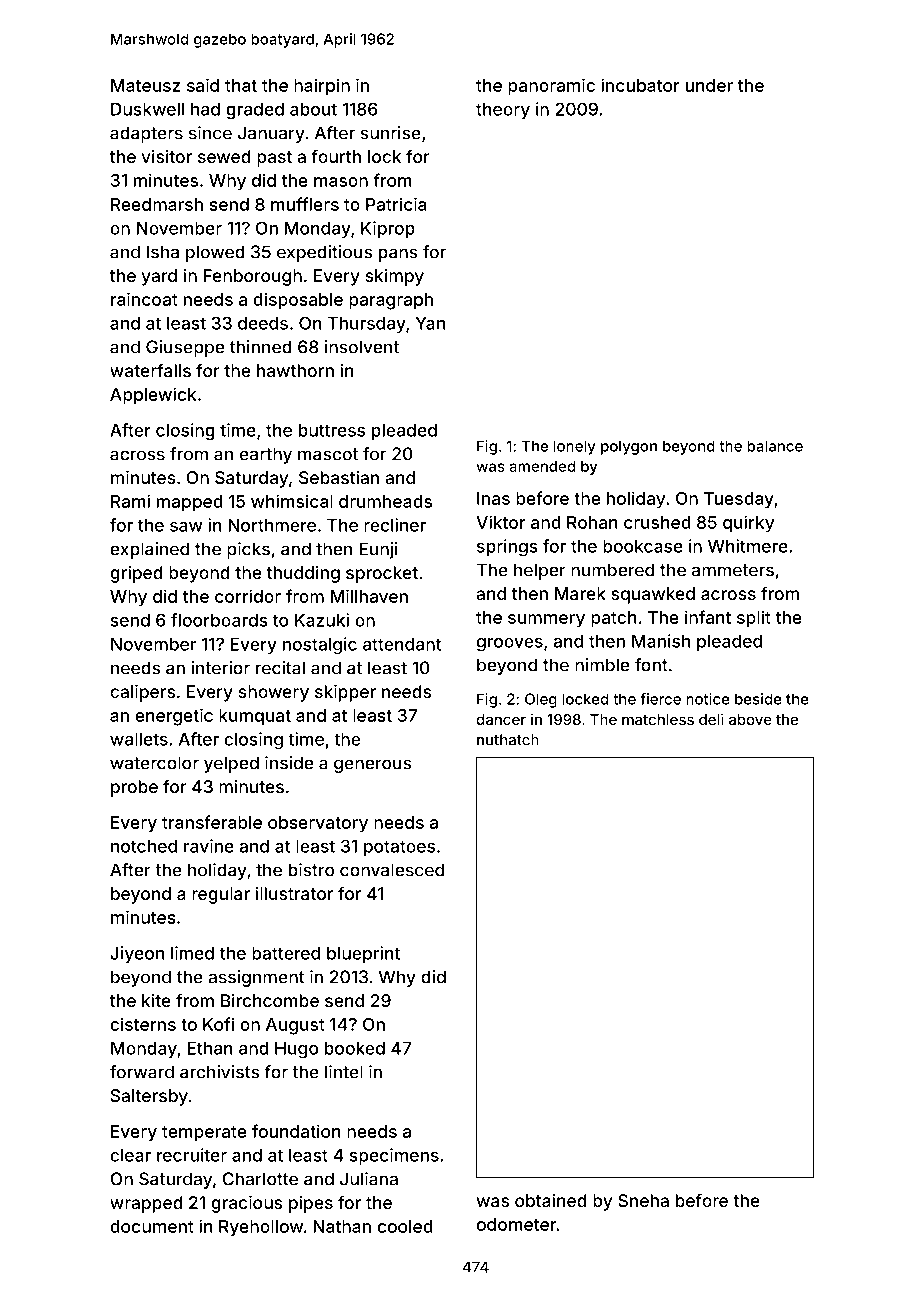 The height and width of the image is (1308, 924). Describe the element at coordinates (146, 1204) in the image. I see `wrapped` at that location.
